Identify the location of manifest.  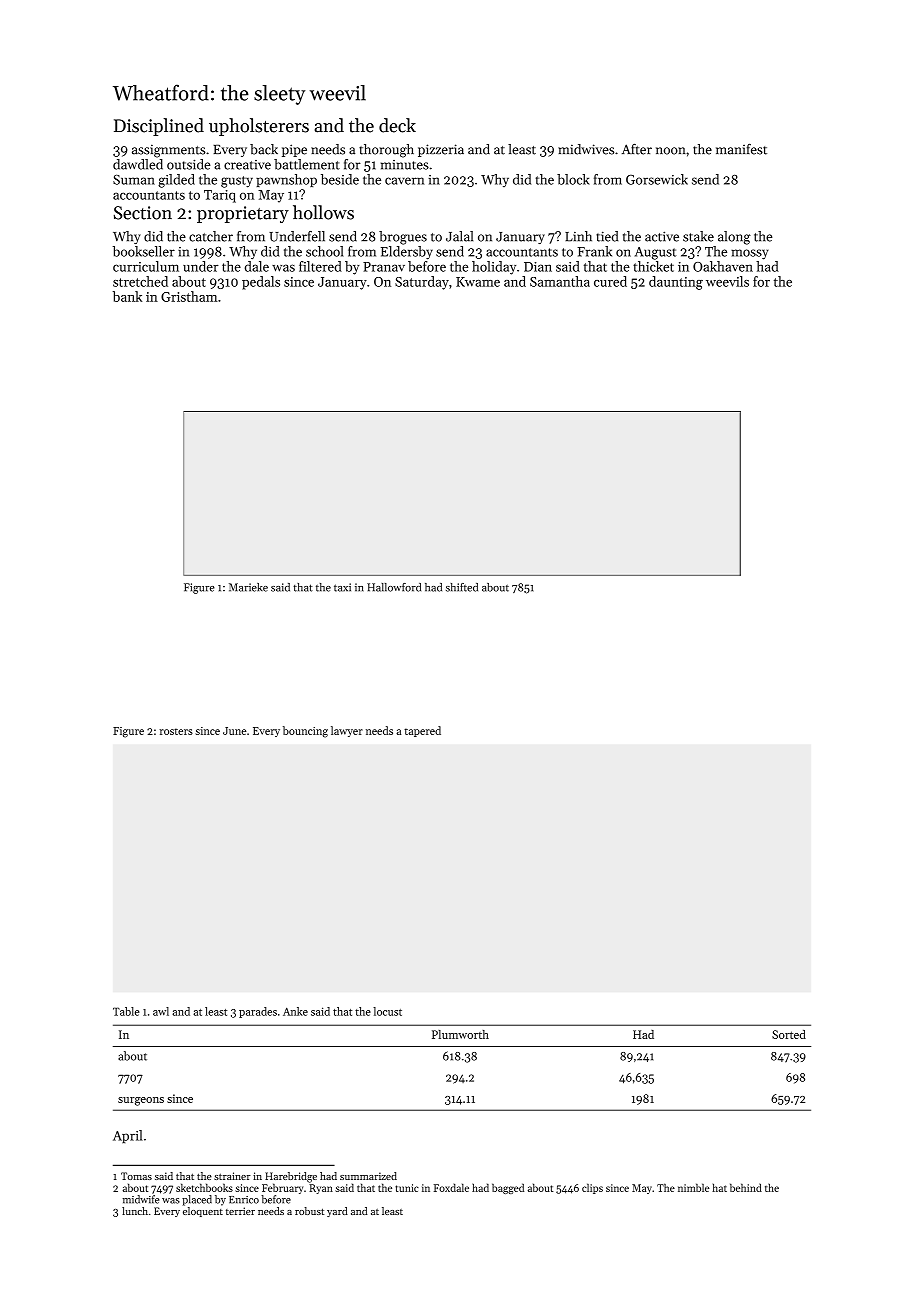
(741, 149).
